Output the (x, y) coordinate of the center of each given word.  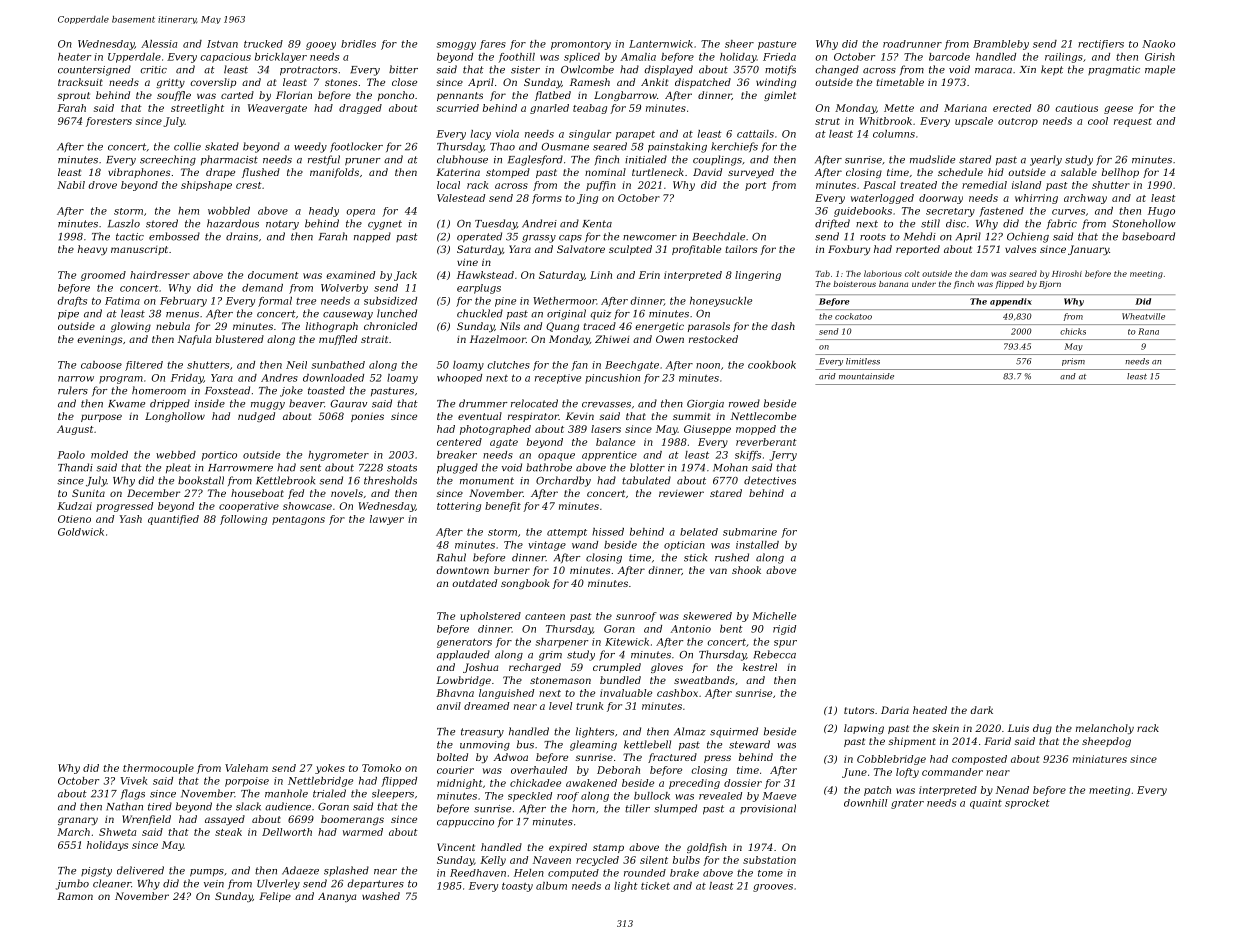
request (1133, 122)
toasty (517, 887)
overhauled (539, 770)
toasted (326, 390)
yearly (1046, 160)
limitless (863, 361)
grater (907, 804)
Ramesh (590, 82)
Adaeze (300, 870)
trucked (263, 44)
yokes (330, 769)
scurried (458, 108)
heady (324, 212)
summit (691, 416)
